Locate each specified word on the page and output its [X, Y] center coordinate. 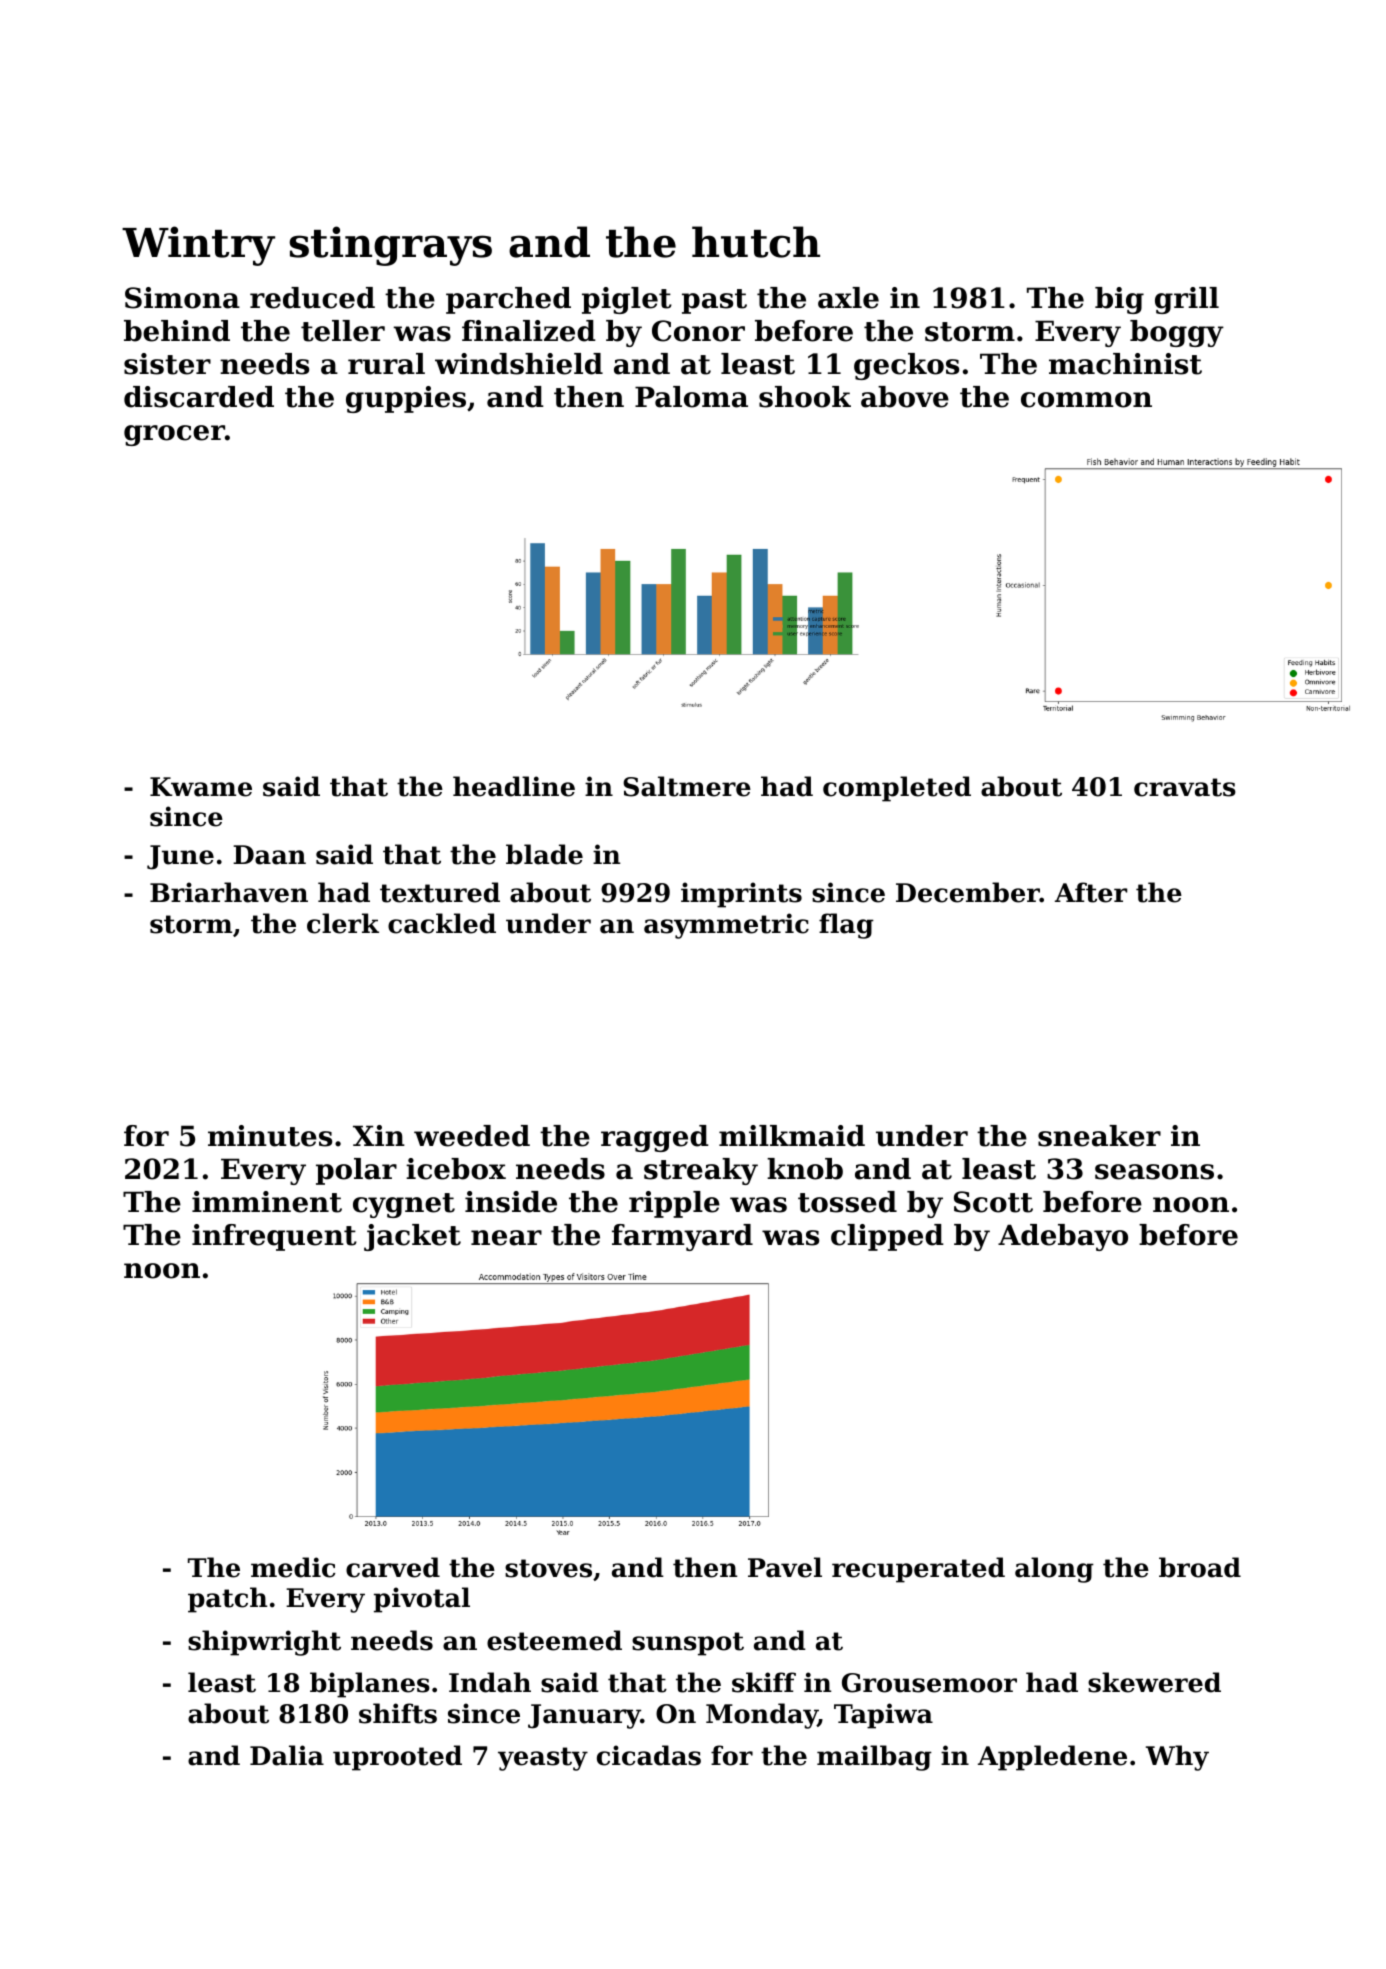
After [1091, 892]
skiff [764, 1682]
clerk [343, 923]
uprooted [397, 1758]
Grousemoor [929, 1683]
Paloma [691, 397]
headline [514, 786]
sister [167, 364]
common [1086, 400]
